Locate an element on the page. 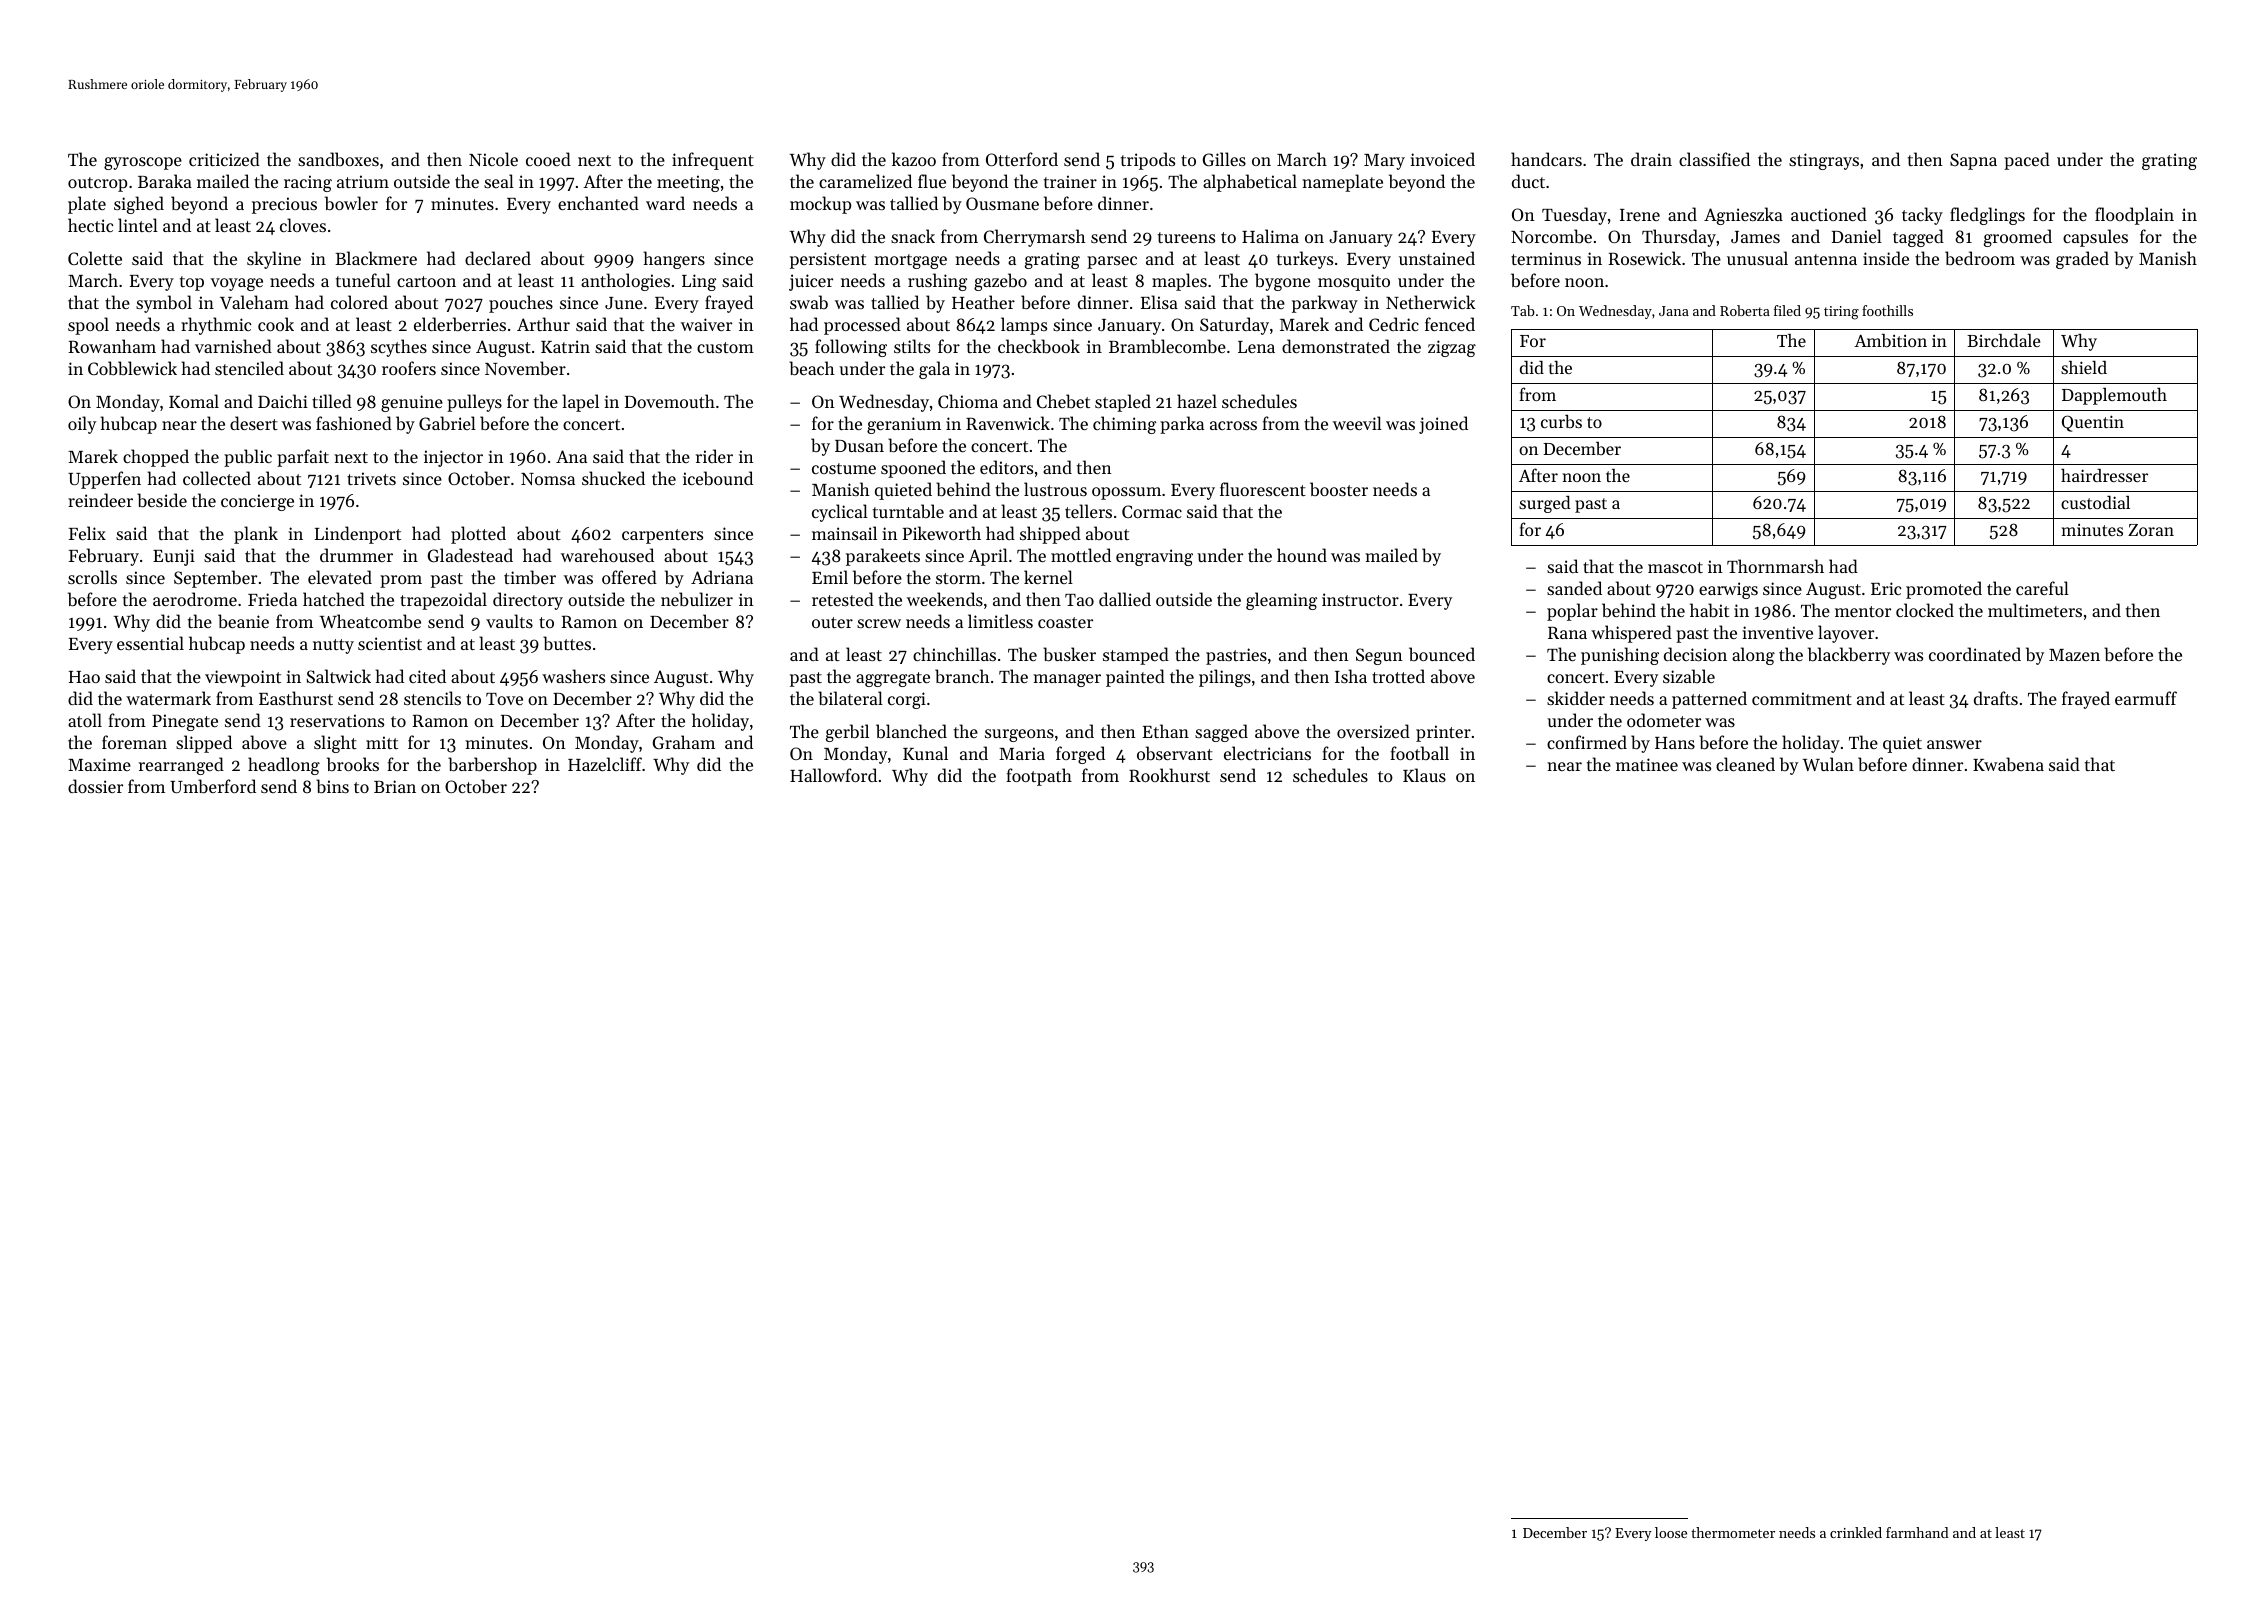  Rookhurst is located at coordinates (1169, 775).
